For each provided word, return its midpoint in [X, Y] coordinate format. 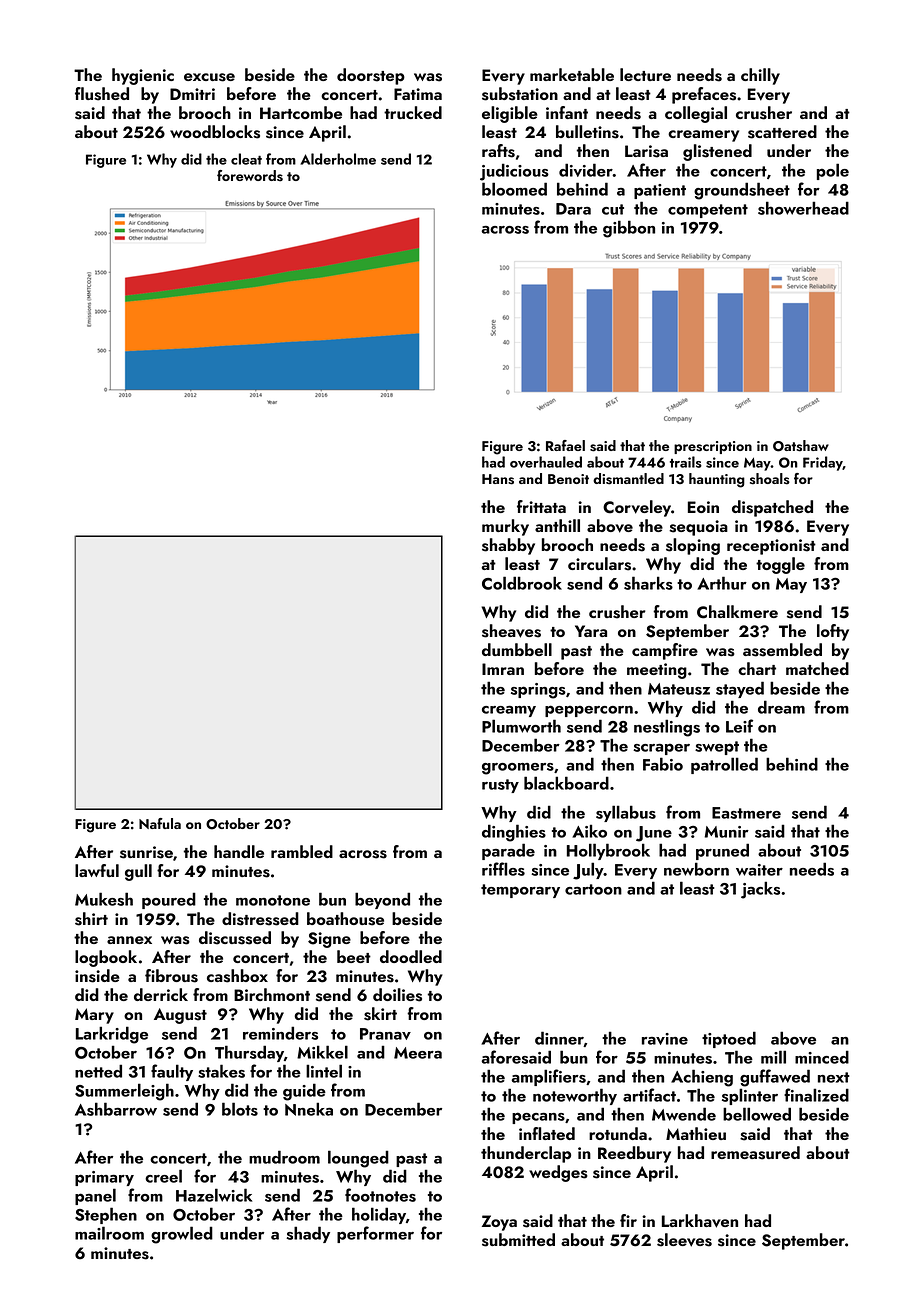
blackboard [566, 783]
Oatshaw [801, 446]
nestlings [667, 728]
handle [239, 851]
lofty [833, 632]
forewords [250, 176]
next [833, 1077]
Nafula [160, 823]
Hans [498, 479]
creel [163, 1176]
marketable [572, 74]
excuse [209, 77]
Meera [418, 1053]
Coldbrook [522, 583]
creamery [703, 136]
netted [98, 1071]
